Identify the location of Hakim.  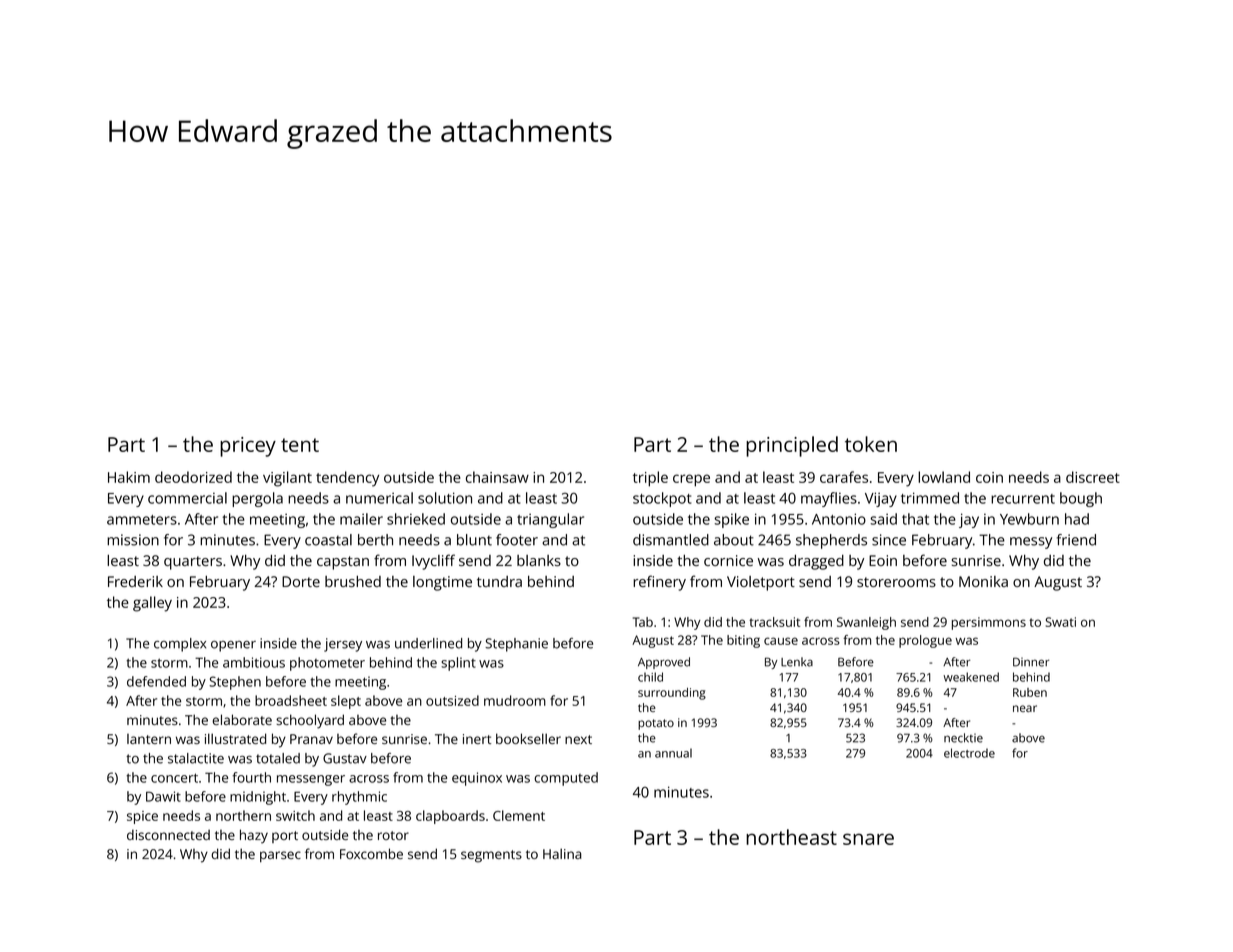
(129, 477).
